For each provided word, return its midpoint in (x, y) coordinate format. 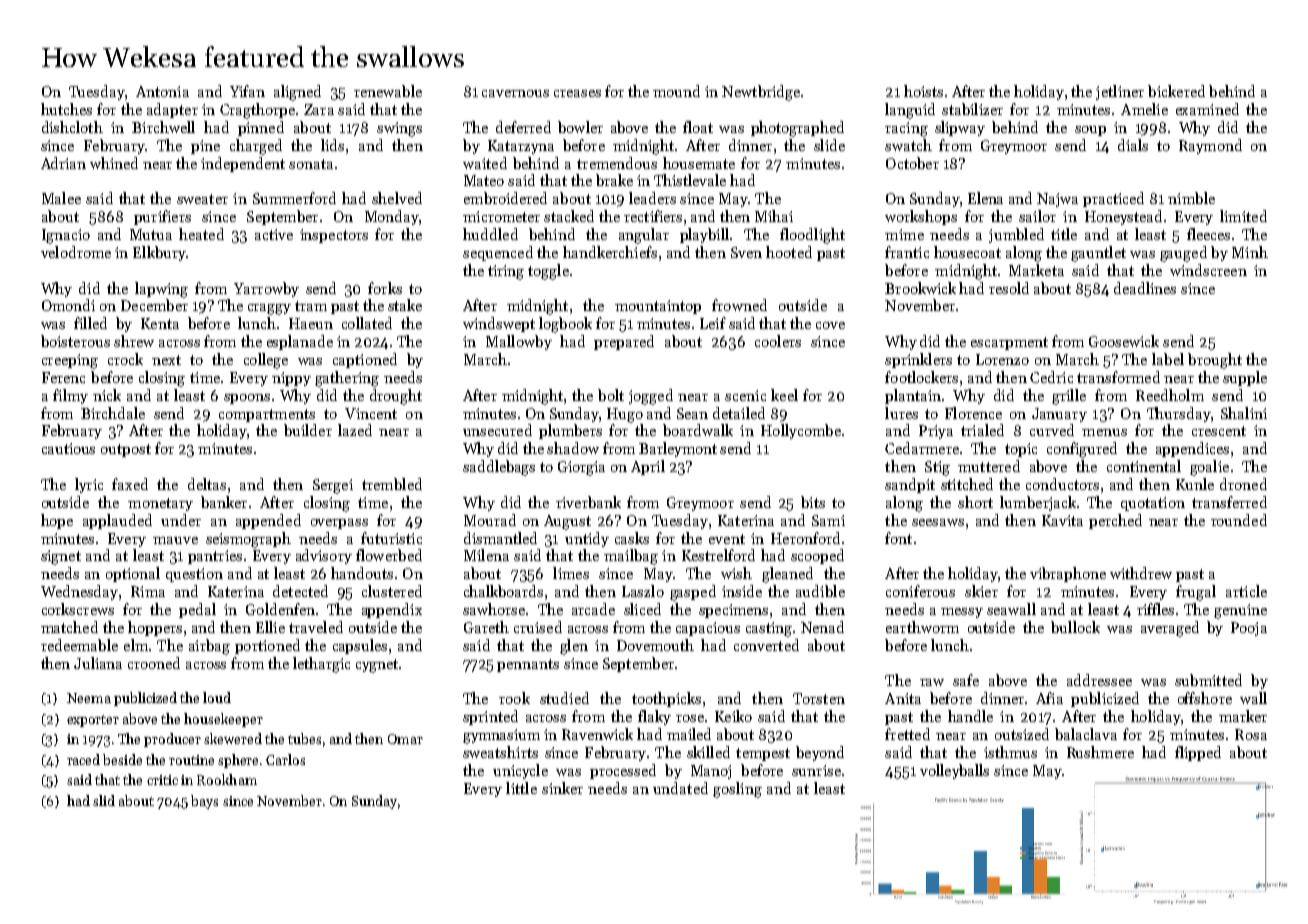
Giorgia (581, 468)
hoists (923, 91)
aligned (297, 93)
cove (830, 325)
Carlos (285, 759)
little (521, 788)
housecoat (967, 252)
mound (676, 91)
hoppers (155, 628)
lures (901, 413)
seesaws (938, 522)
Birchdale (113, 413)
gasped (693, 593)
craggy (269, 309)
